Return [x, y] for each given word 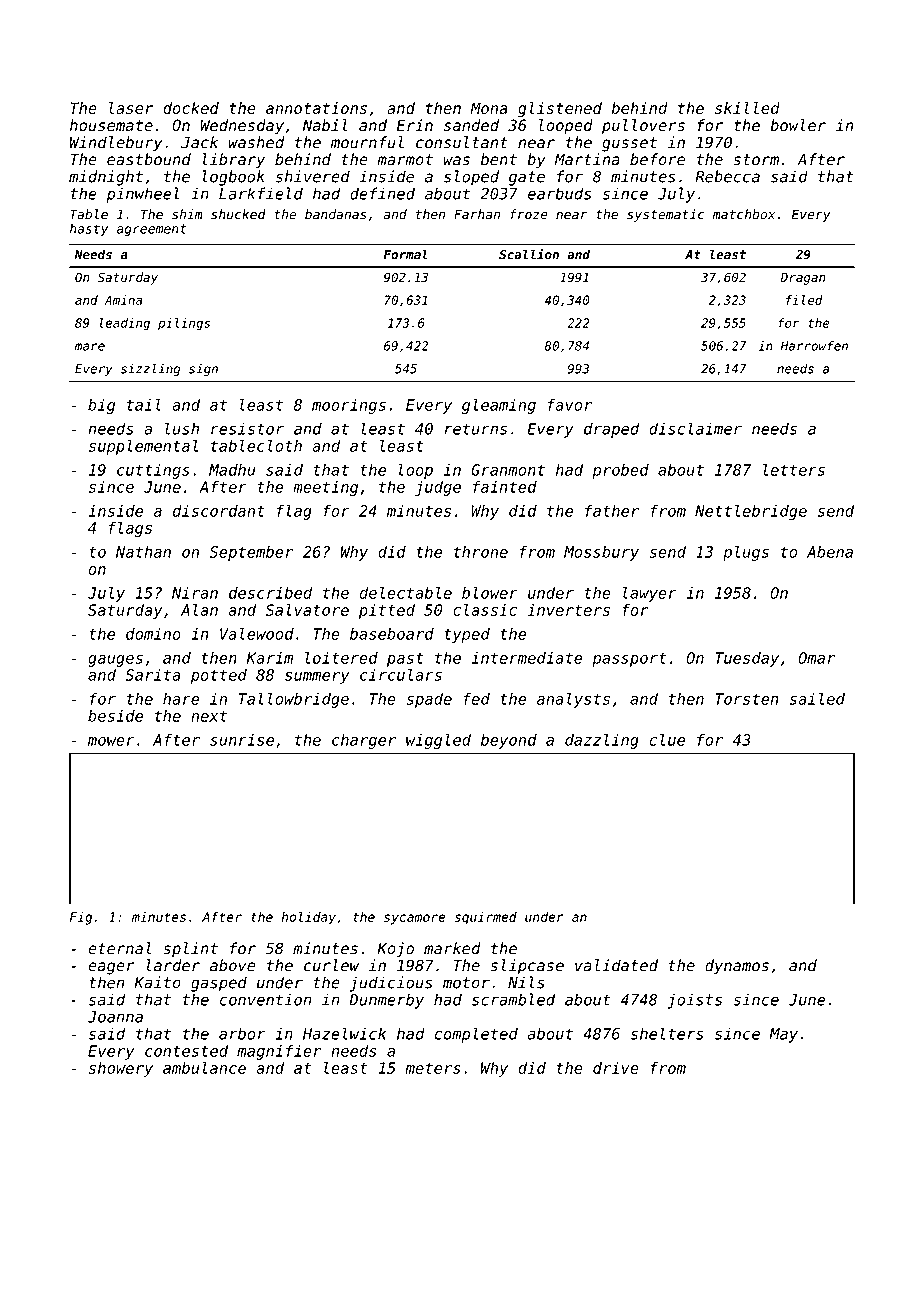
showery [121, 1069]
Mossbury [601, 553]
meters [433, 1068]
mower [111, 741]
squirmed [486, 918]
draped [612, 430]
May [783, 1035]
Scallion [529, 254]
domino [153, 634]
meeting [325, 488]
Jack [199, 142]
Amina [123, 300]
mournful [367, 142]
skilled [747, 108]
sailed [817, 698]
